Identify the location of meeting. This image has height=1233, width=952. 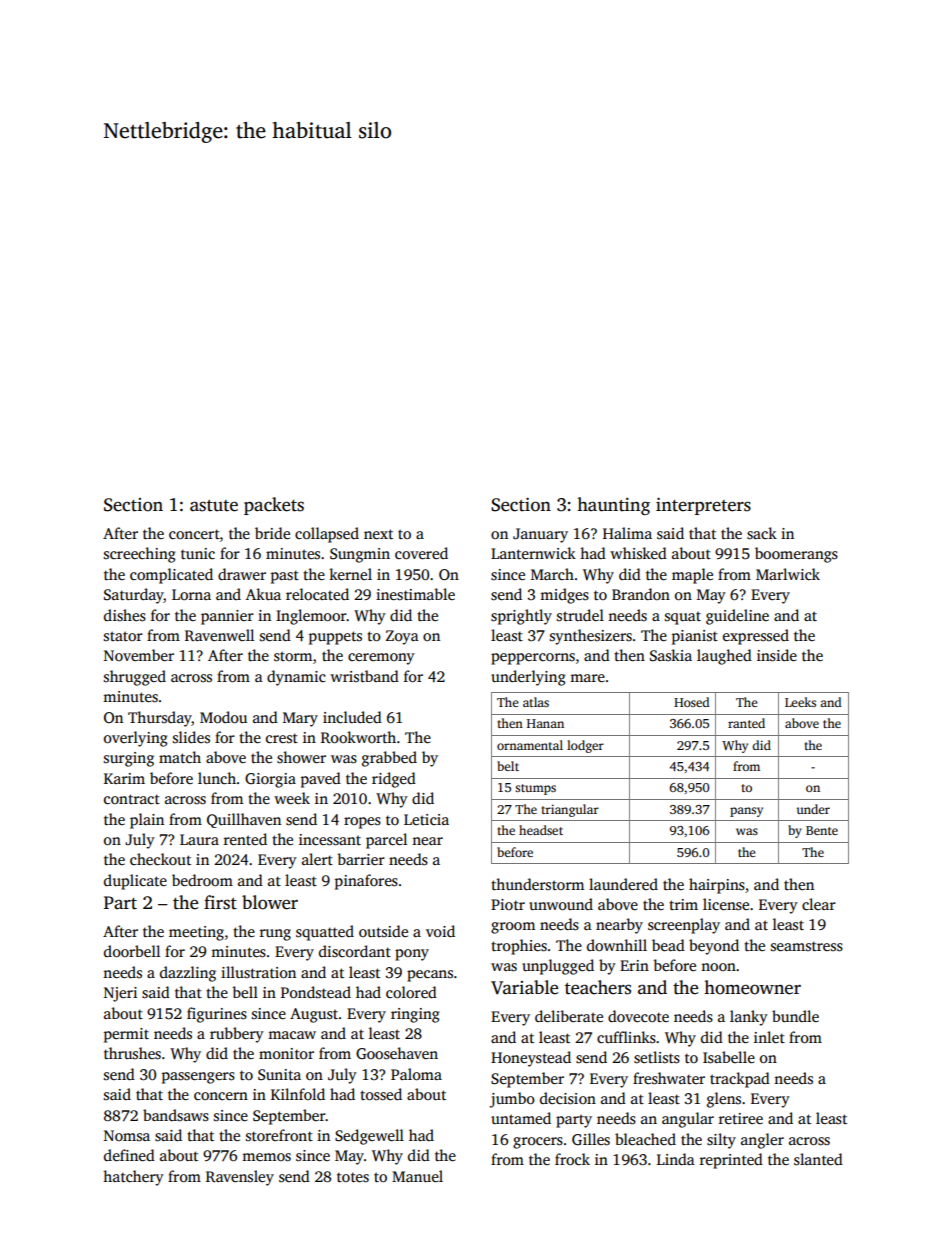
(196, 933).
